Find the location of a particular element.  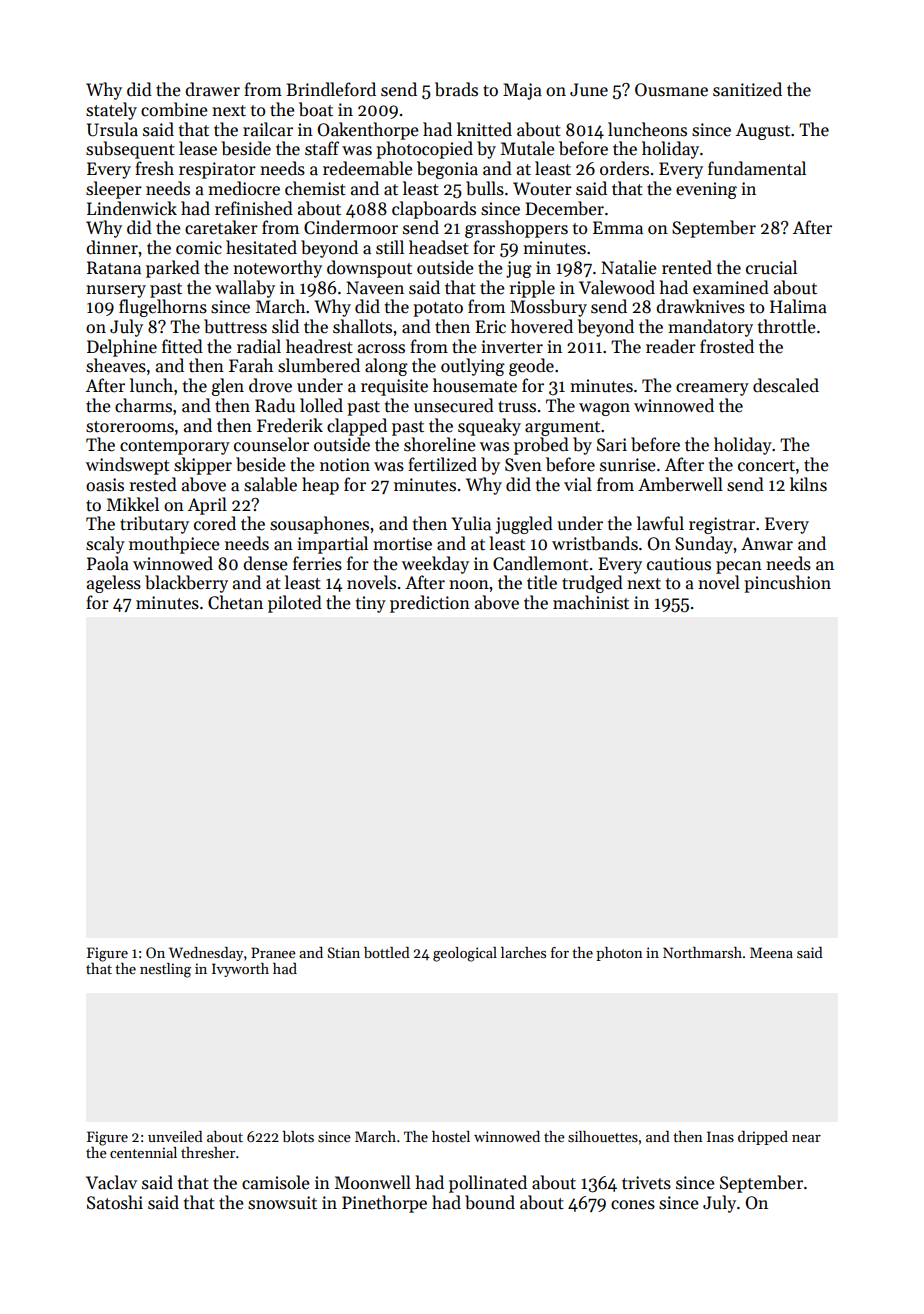

Maja is located at coordinates (522, 91).
